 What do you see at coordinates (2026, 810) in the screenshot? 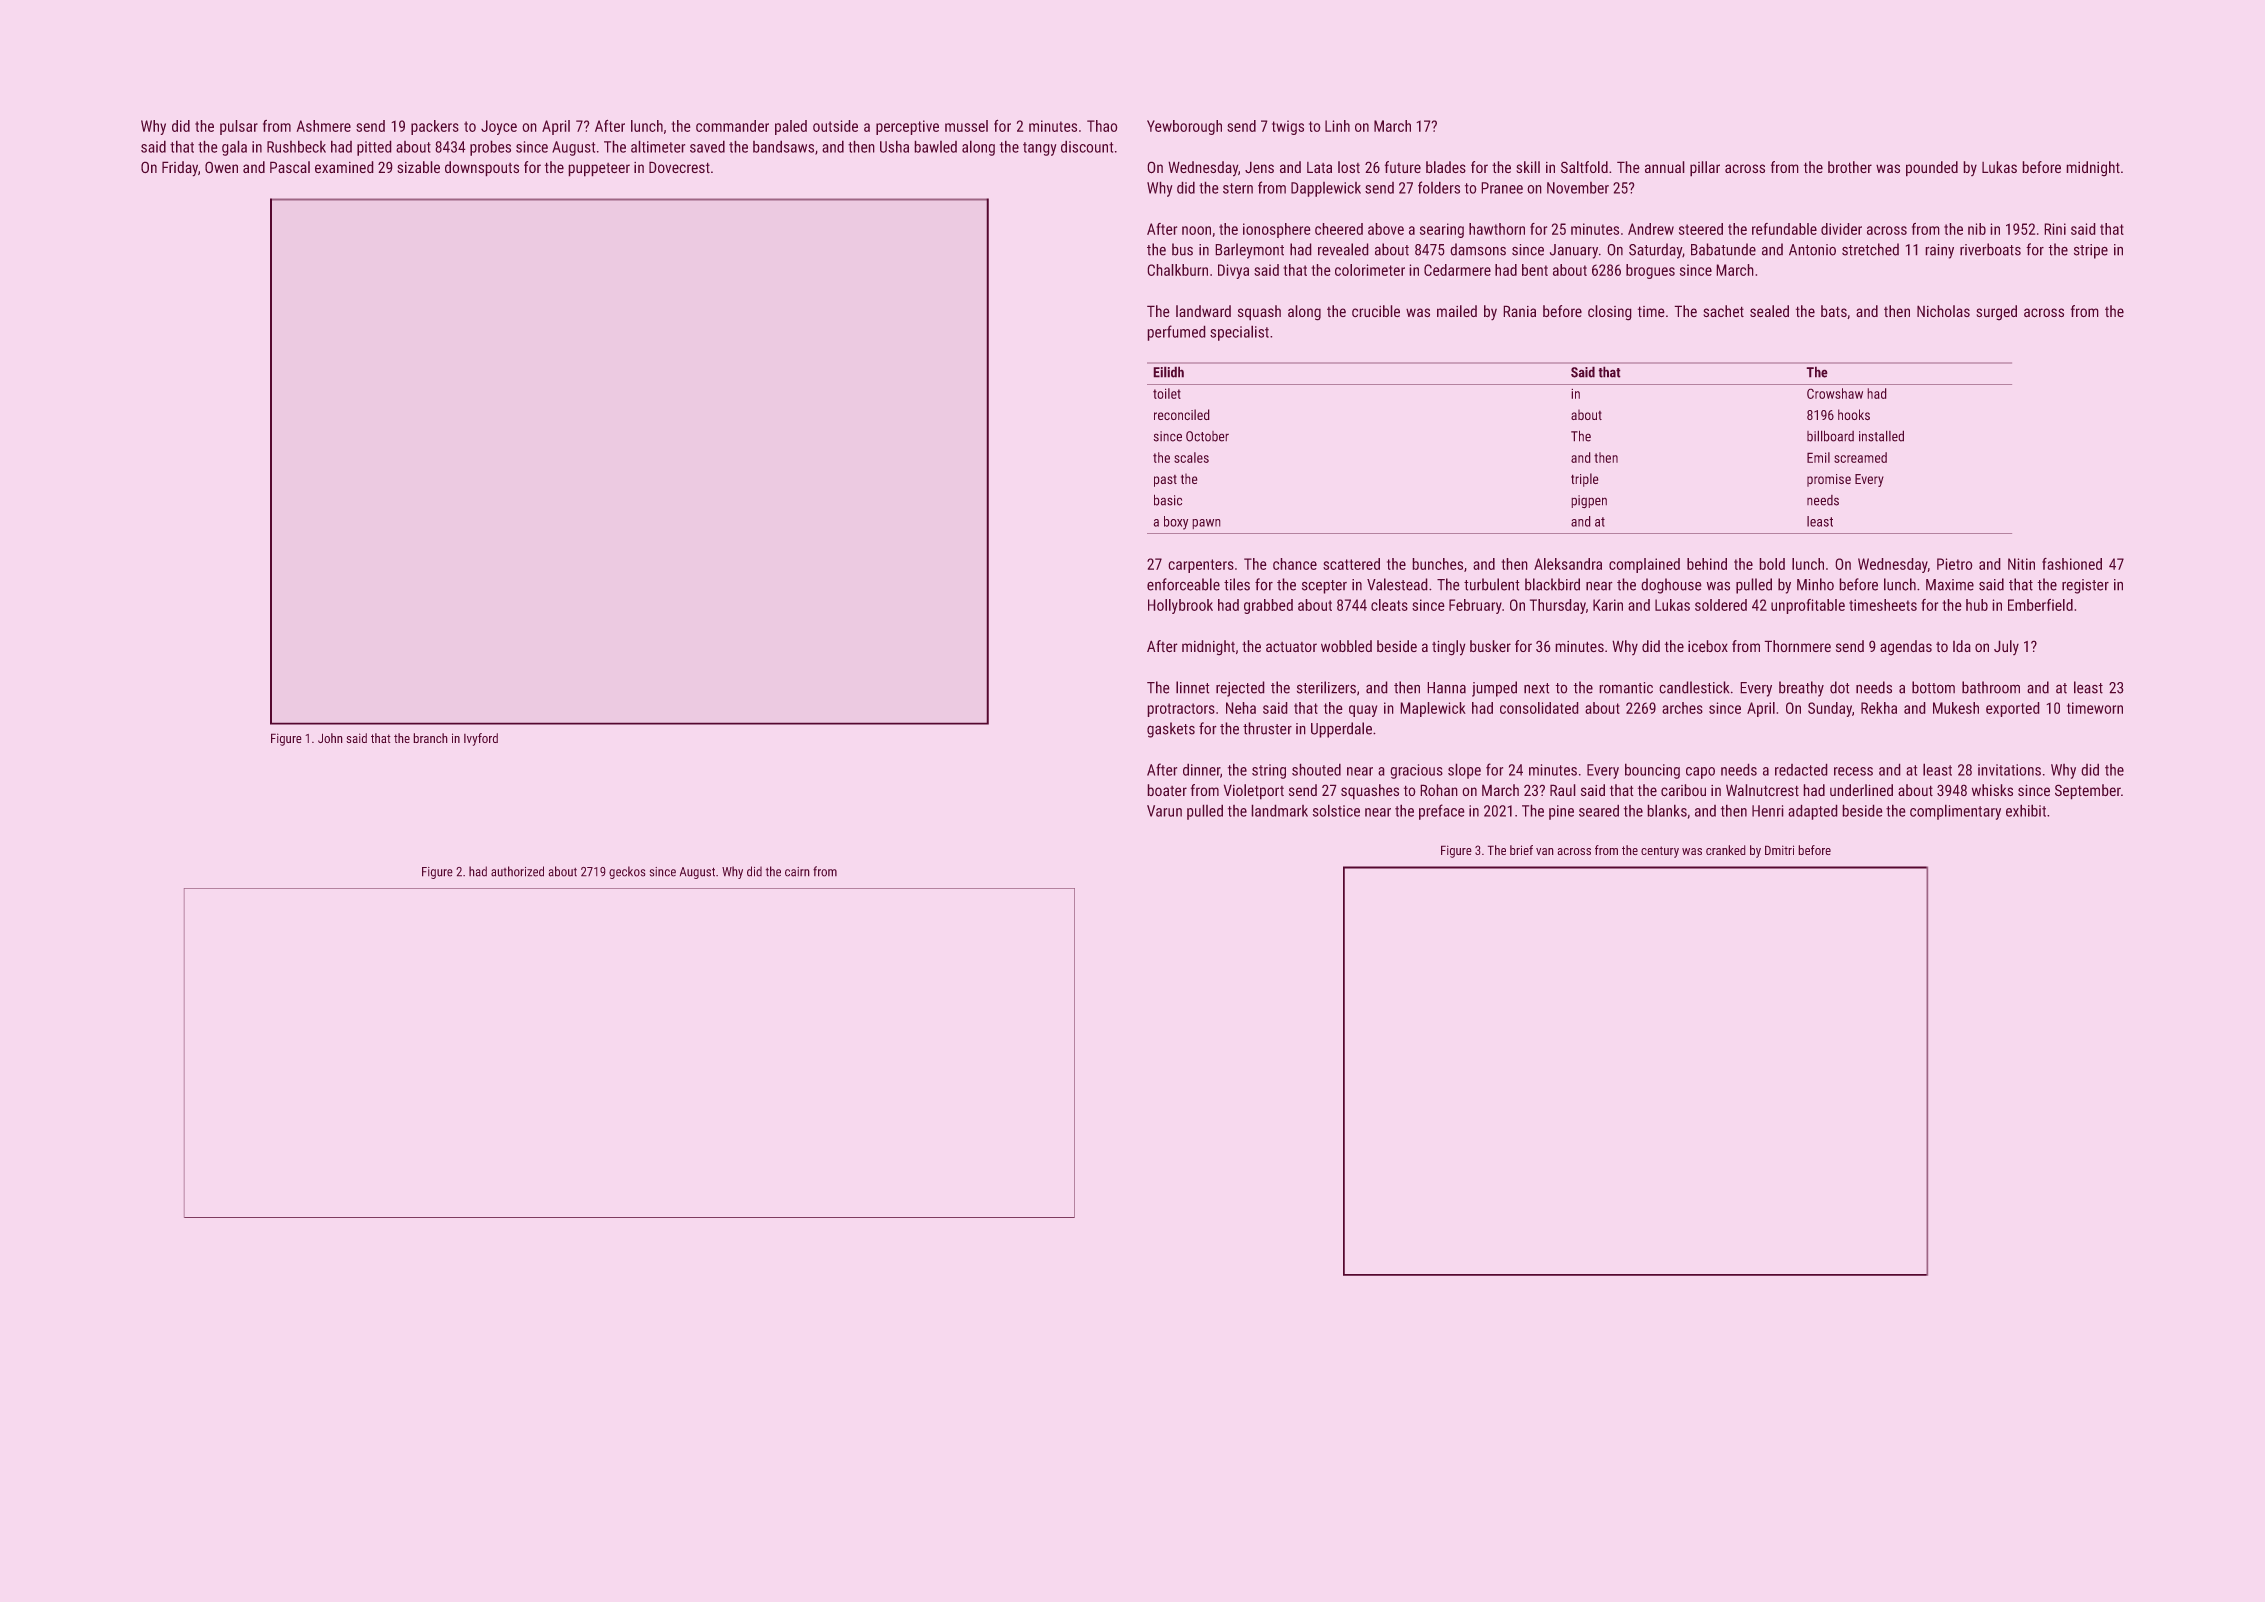
I see `exhibit` at bounding box center [2026, 810].
